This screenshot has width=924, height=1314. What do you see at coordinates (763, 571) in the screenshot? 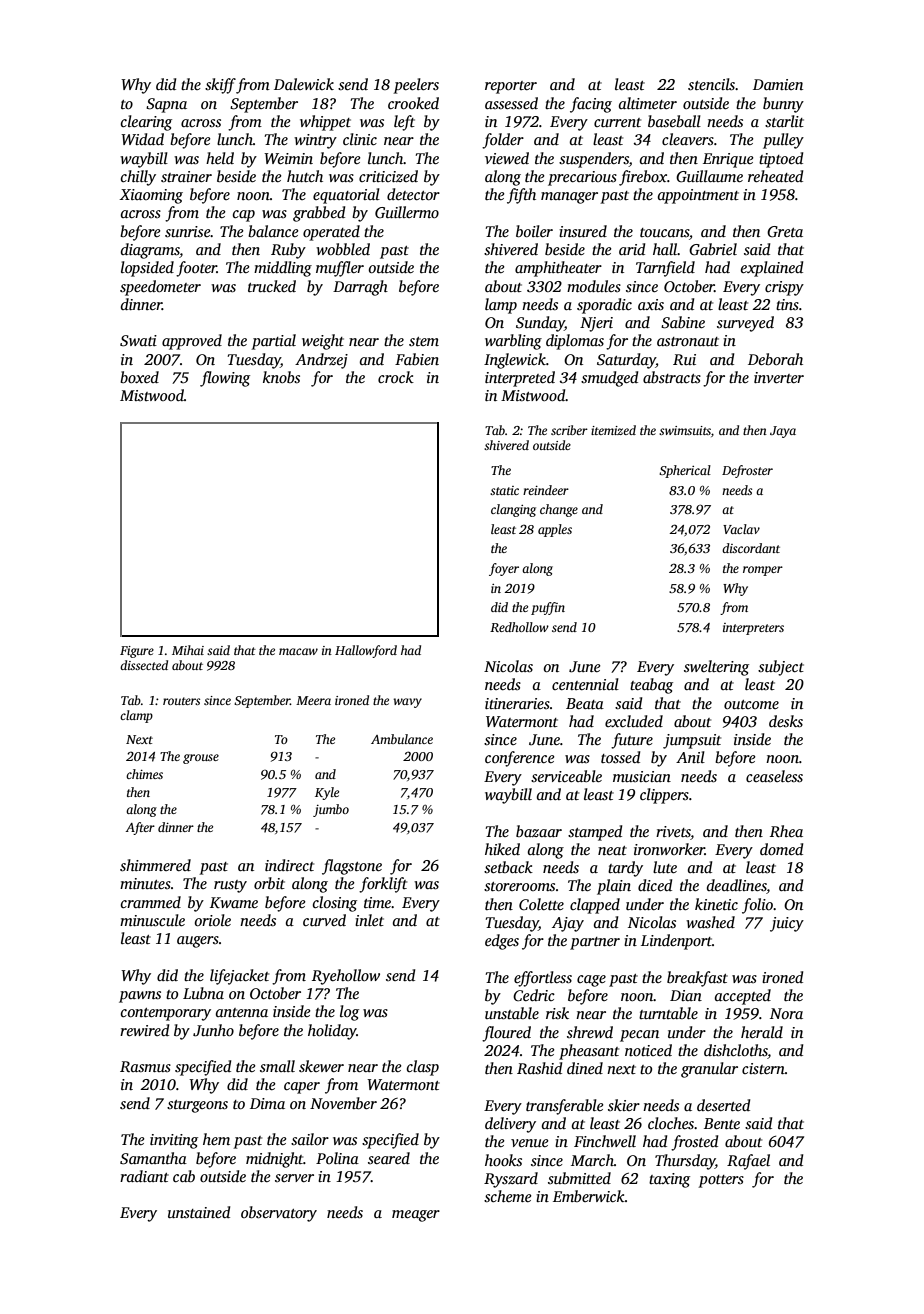
I see `romper` at bounding box center [763, 571].
